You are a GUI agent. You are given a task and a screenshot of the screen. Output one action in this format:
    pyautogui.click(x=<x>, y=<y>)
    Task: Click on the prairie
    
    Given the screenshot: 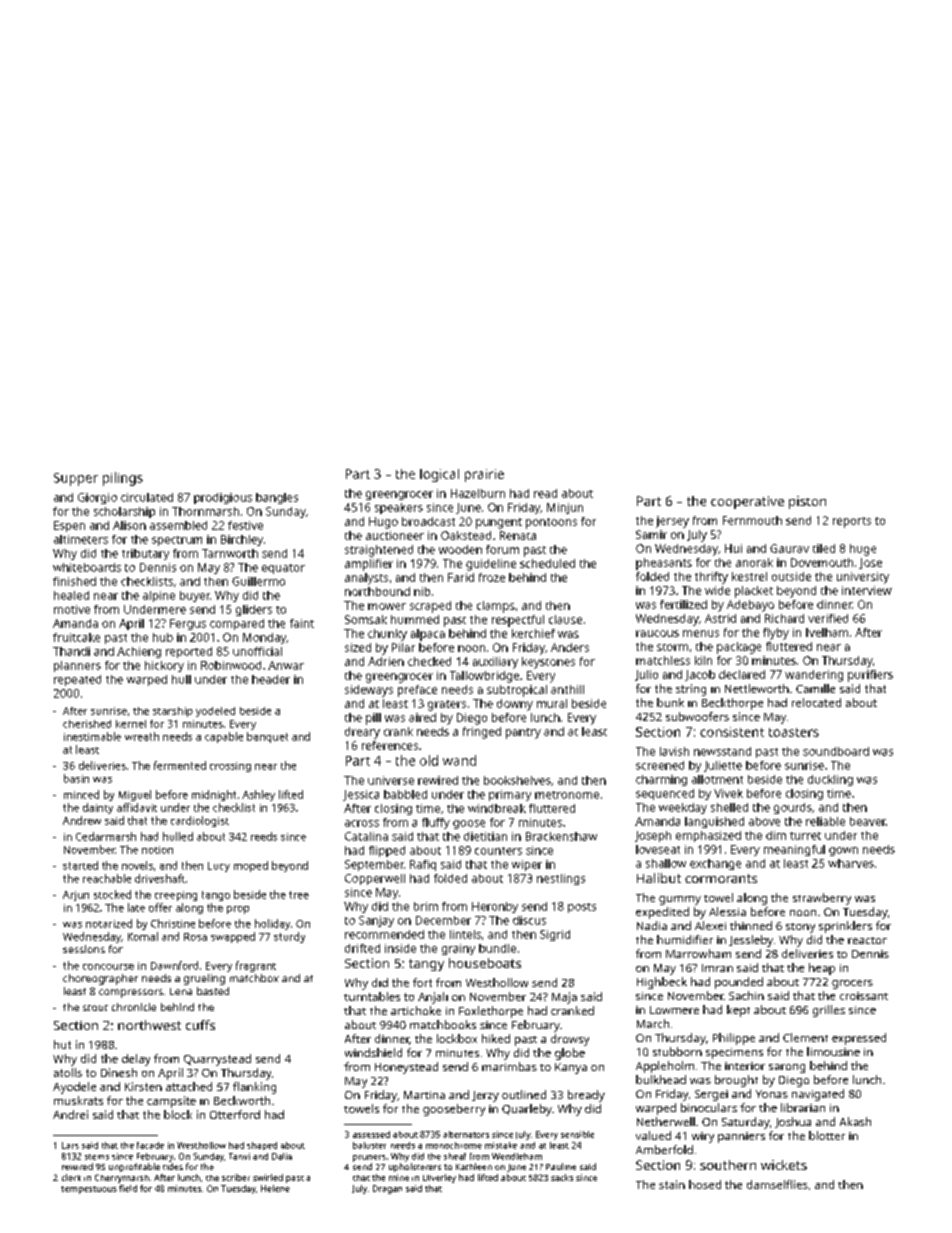 What is the action you would take?
    pyautogui.click(x=484, y=475)
